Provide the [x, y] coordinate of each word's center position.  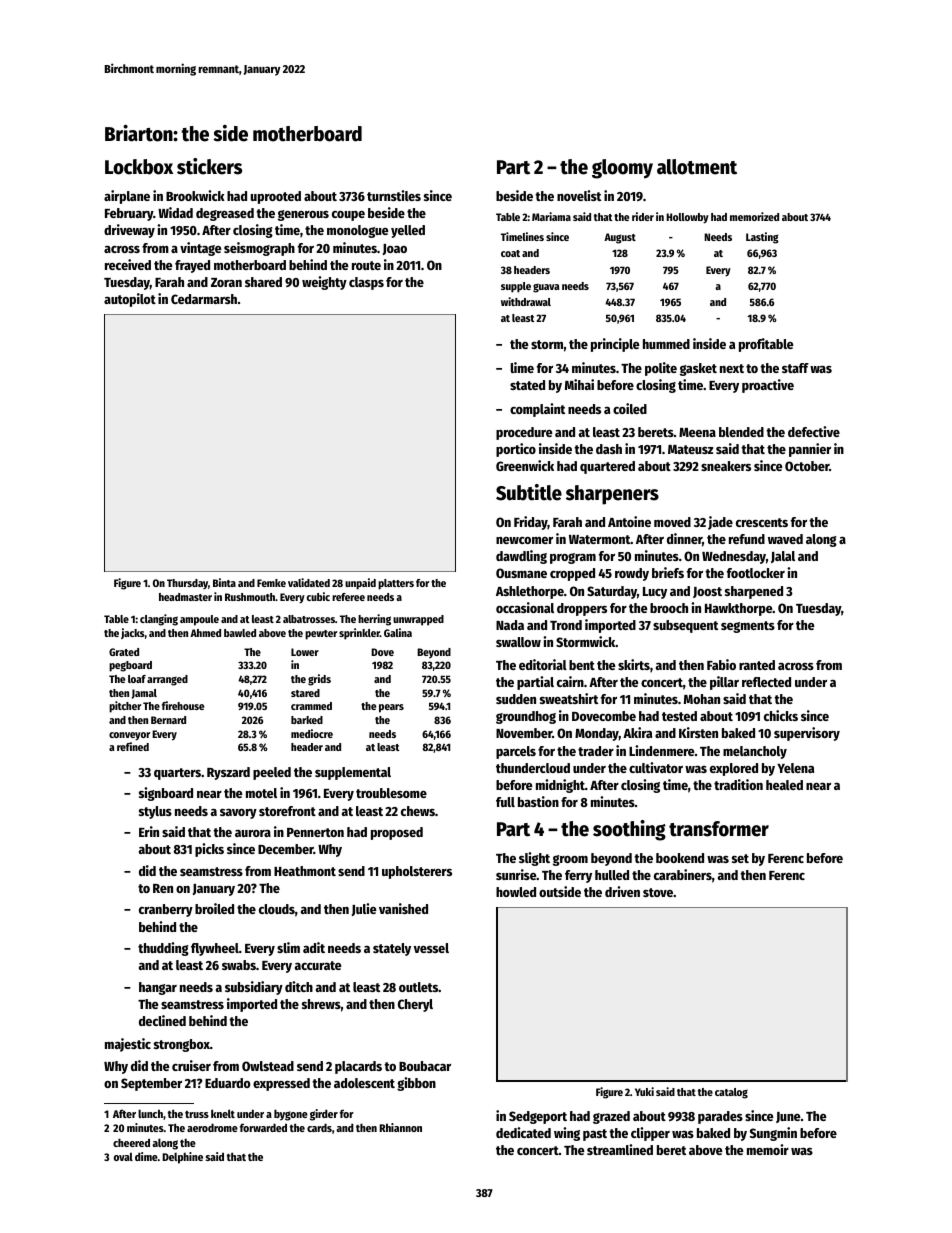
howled [516, 892]
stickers [209, 166]
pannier [810, 450]
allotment [697, 167]
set [740, 858]
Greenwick [525, 465]
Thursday [187, 584]
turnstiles [394, 195]
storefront [287, 811]
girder [324, 1115]
